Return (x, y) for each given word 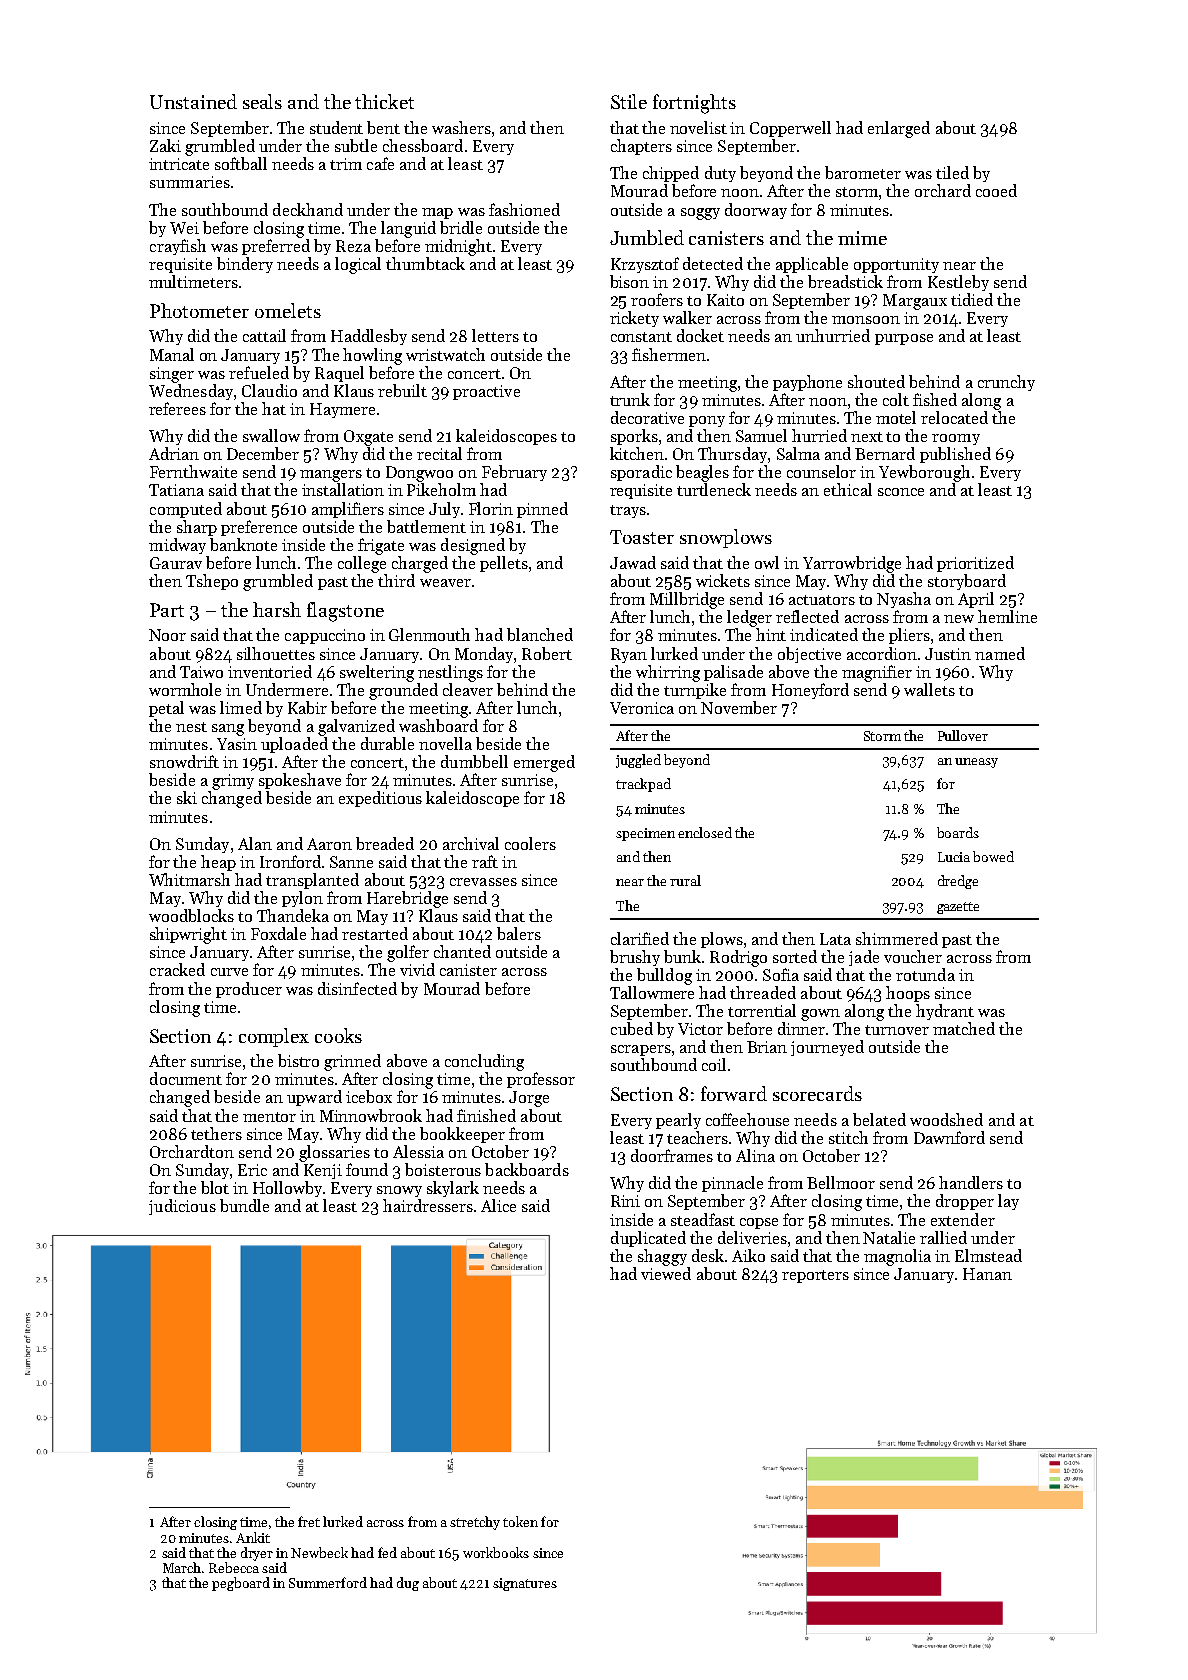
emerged (544, 763)
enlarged (899, 129)
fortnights (694, 104)
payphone (807, 383)
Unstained (193, 101)
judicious (182, 1207)
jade (864, 958)
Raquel (339, 374)
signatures (525, 1584)
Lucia (954, 857)
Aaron (329, 844)
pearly (678, 1121)
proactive (486, 392)
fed (387, 1552)
